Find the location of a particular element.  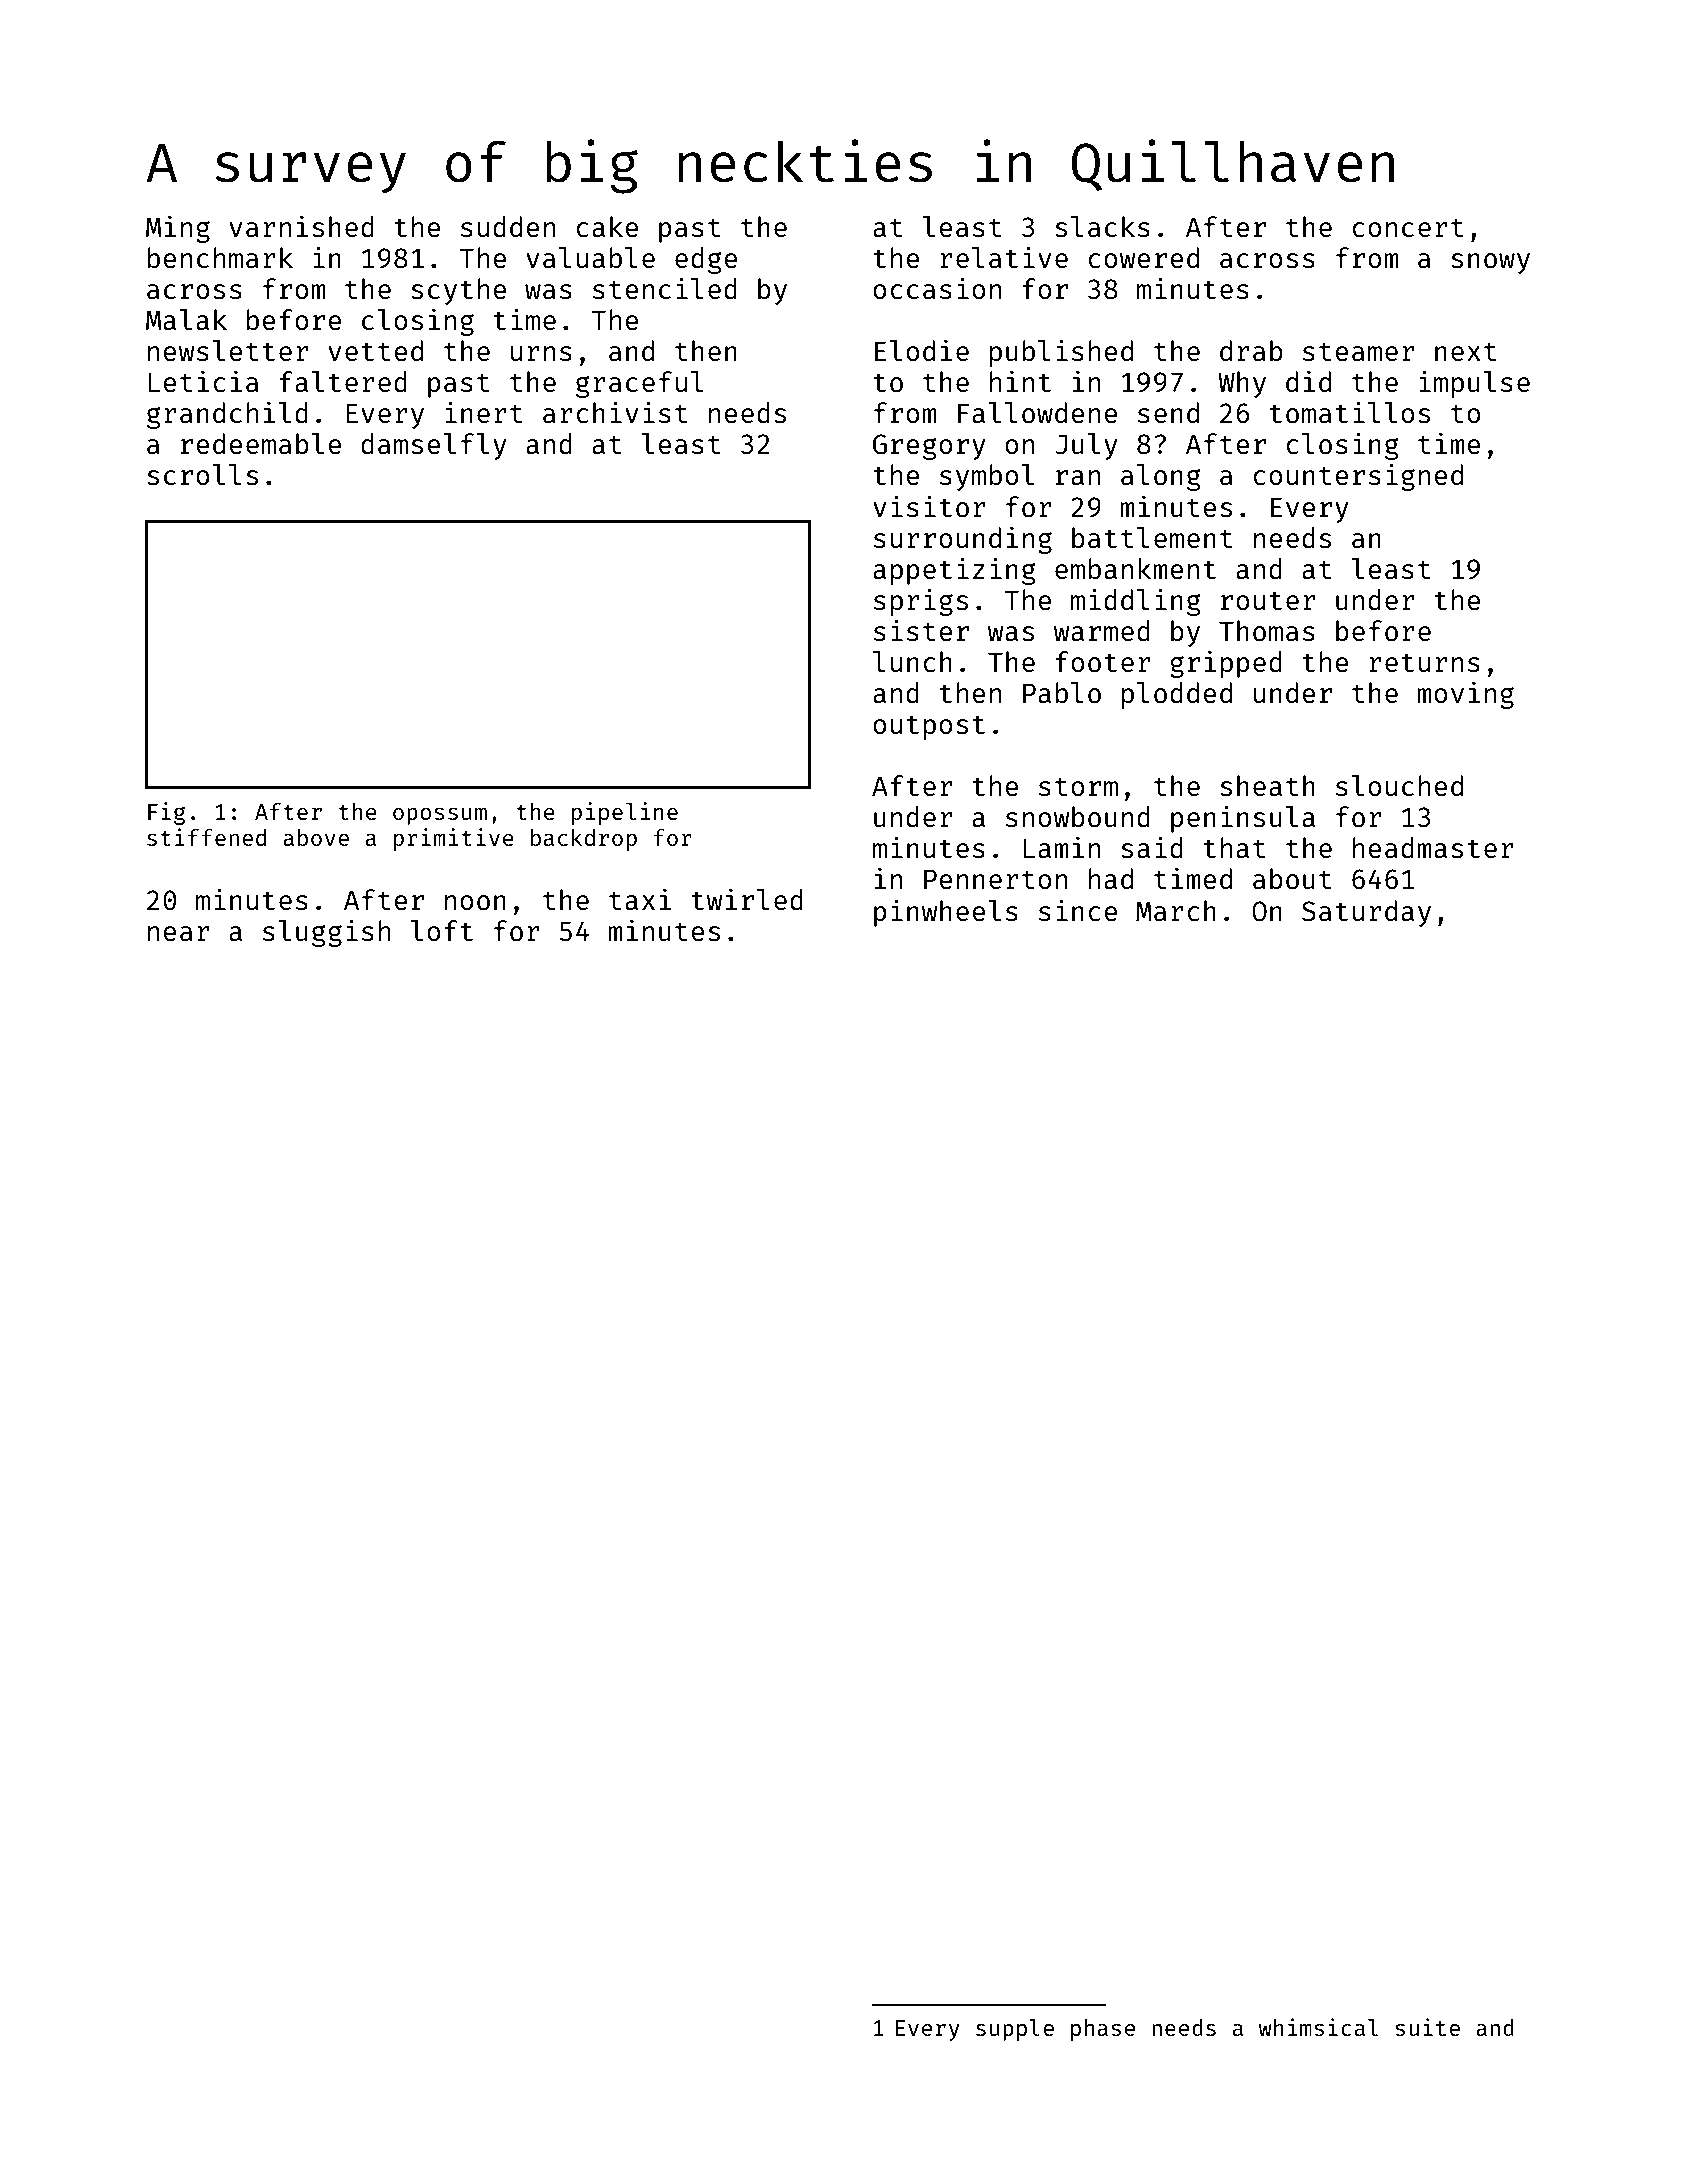

Elodie is located at coordinates (922, 350).
